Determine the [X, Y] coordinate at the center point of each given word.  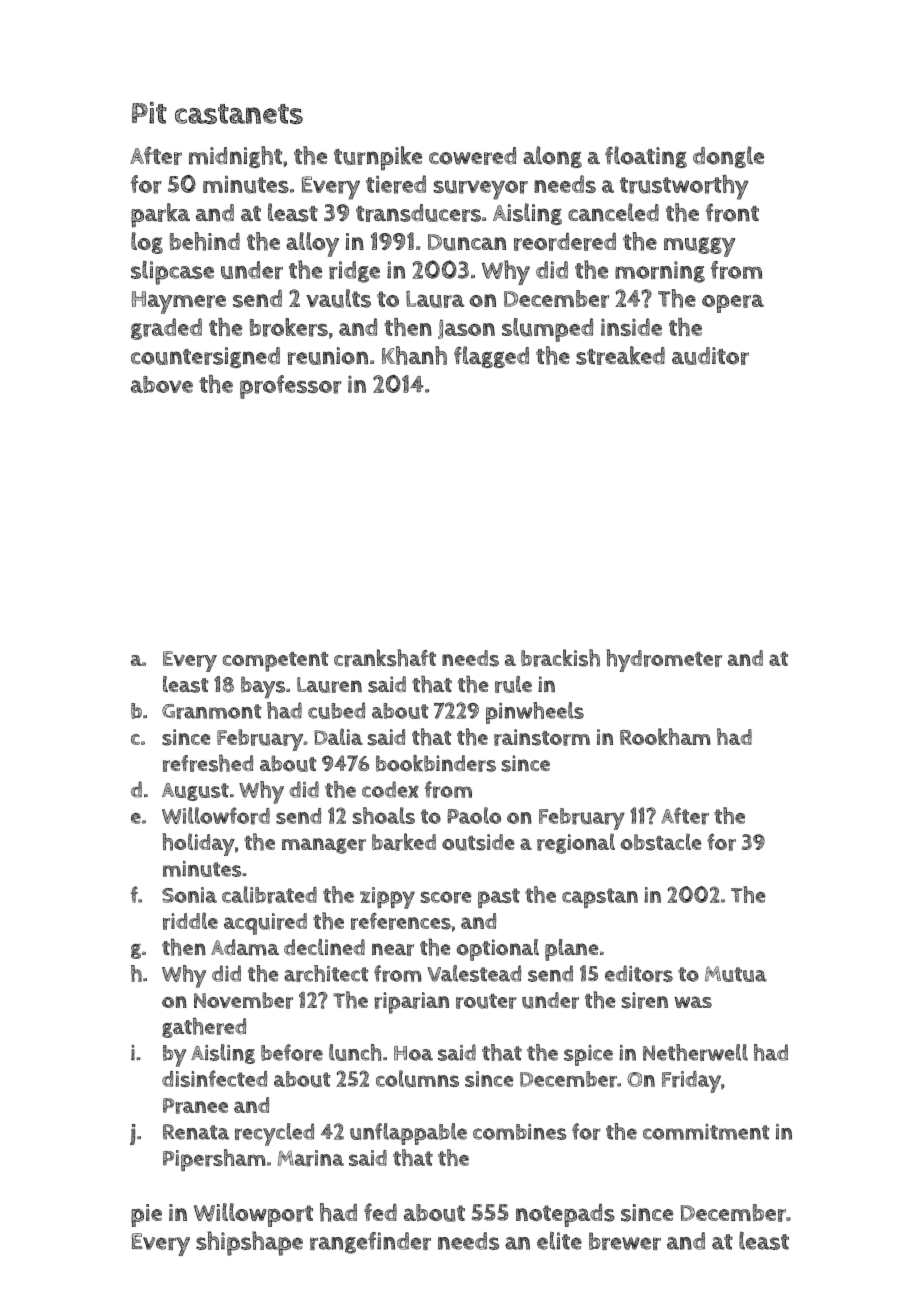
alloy [312, 244]
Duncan [467, 242]
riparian [411, 1003]
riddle [190, 921]
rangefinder [370, 1243]
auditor [710, 356]
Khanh [414, 355]
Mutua [736, 974]
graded [166, 329]
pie [146, 1215]
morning [660, 272]
